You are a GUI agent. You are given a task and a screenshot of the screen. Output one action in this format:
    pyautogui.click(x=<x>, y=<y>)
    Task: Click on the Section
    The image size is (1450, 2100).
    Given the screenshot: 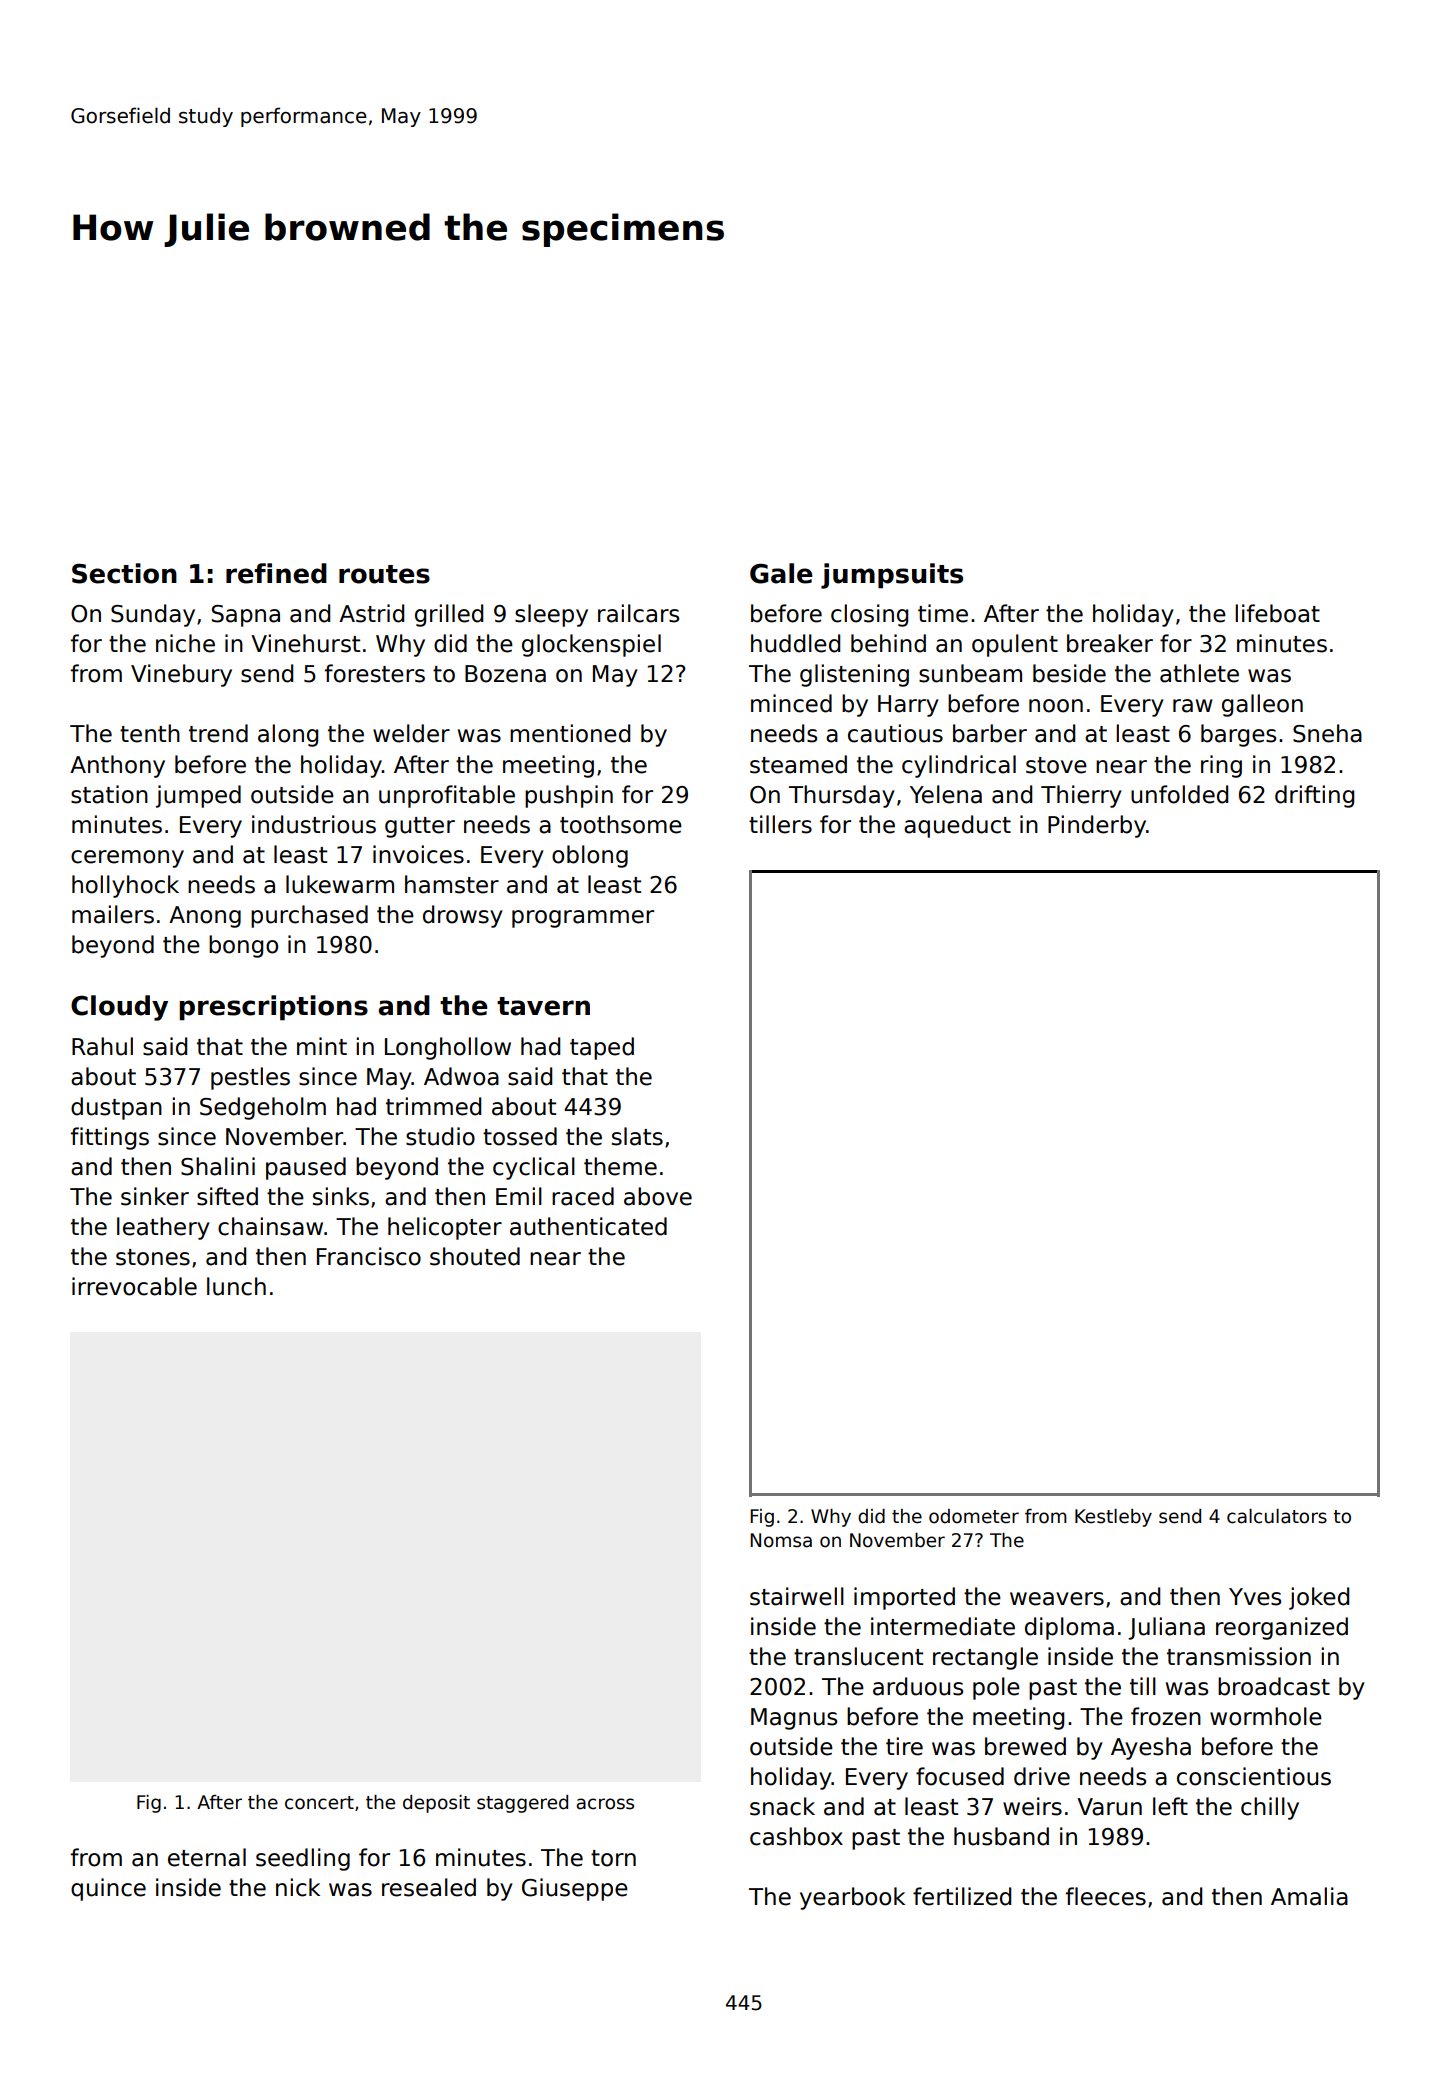 What is the action you would take?
    pyautogui.click(x=124, y=573)
